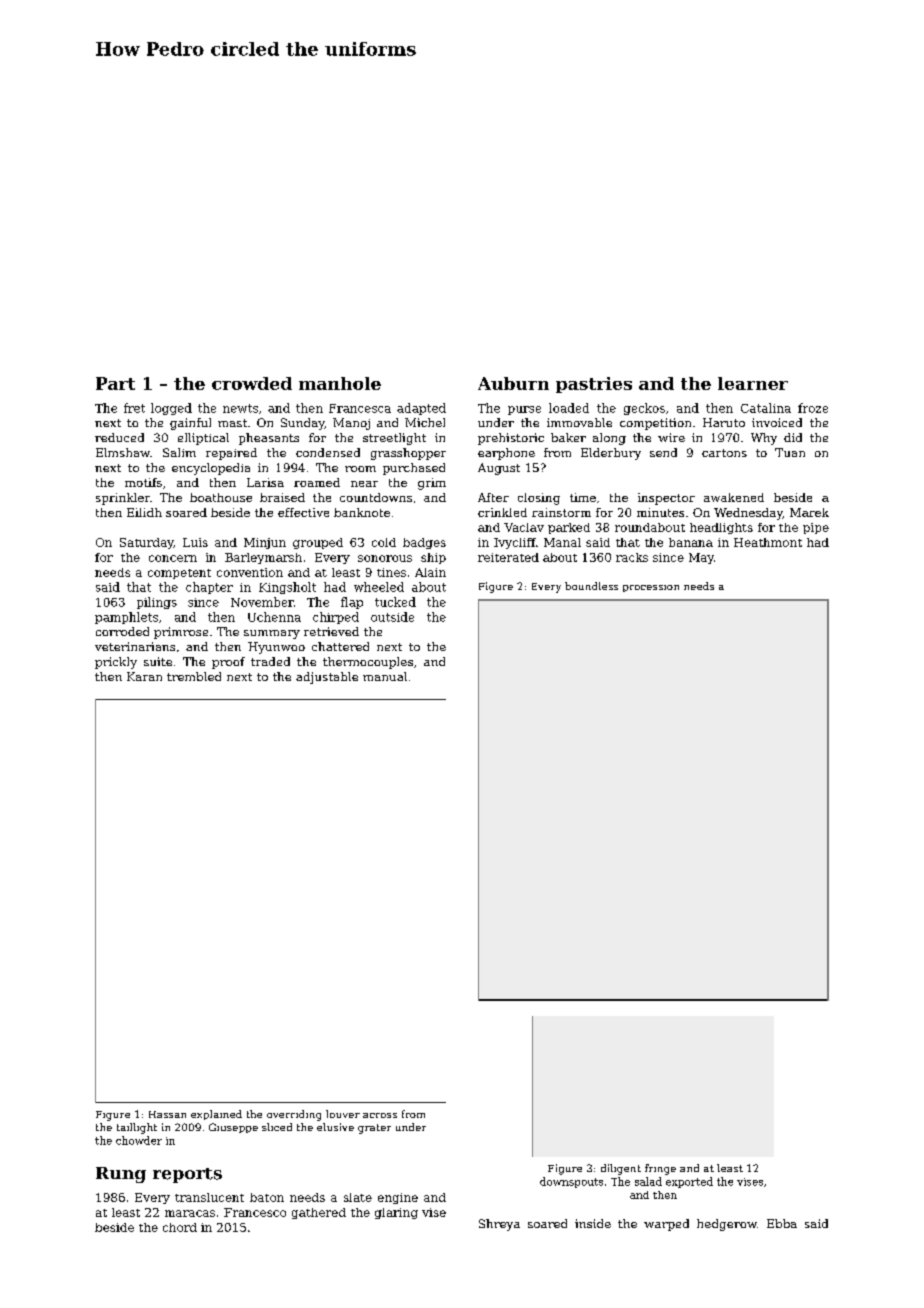 Image resolution: width=924 pixels, height=1308 pixels. Describe the element at coordinates (167, 1114) in the document. I see `Hassan` at that location.
